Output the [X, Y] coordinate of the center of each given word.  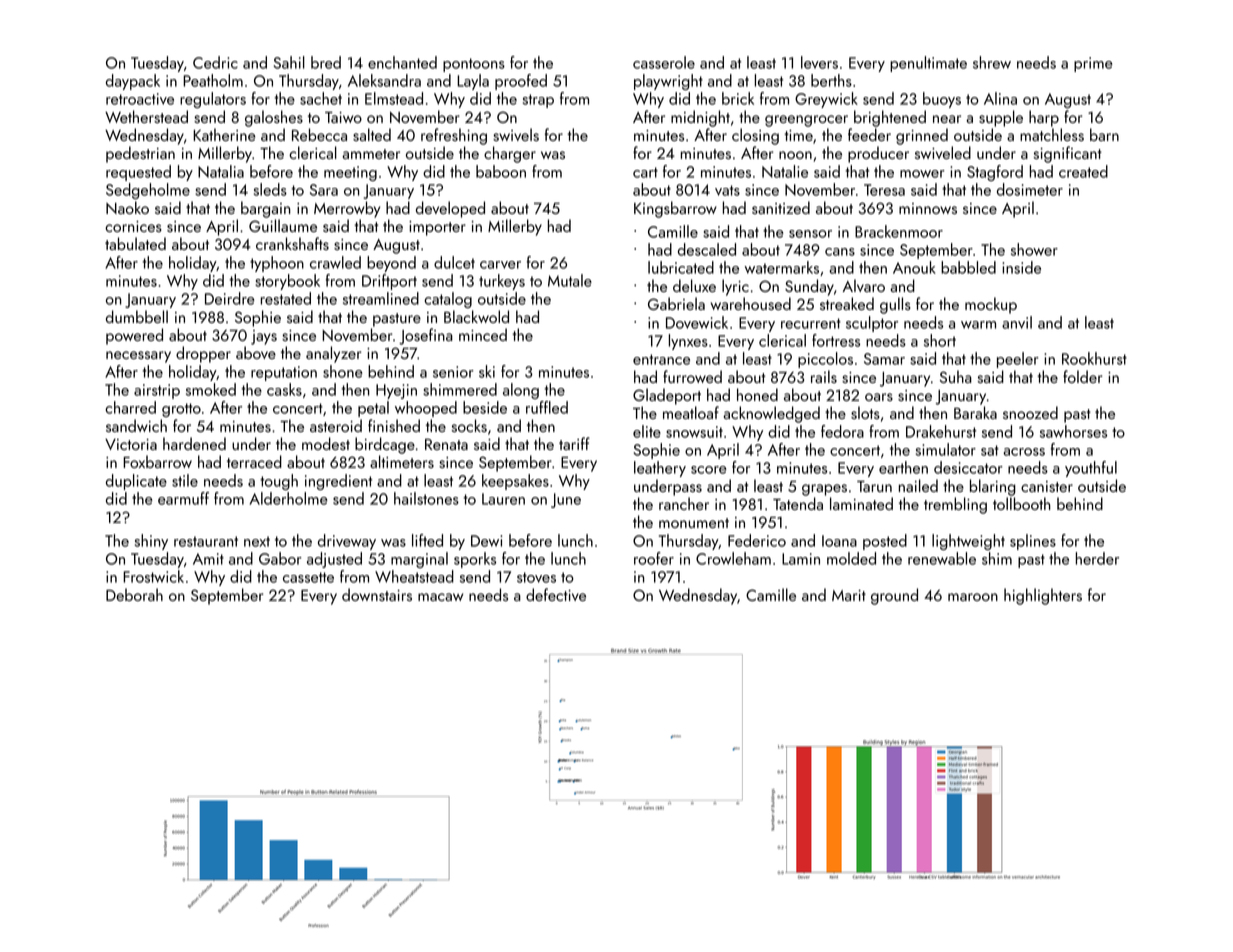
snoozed [1030, 412]
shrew [992, 62]
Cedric [215, 62]
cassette [308, 577]
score [709, 470]
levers [819, 62]
